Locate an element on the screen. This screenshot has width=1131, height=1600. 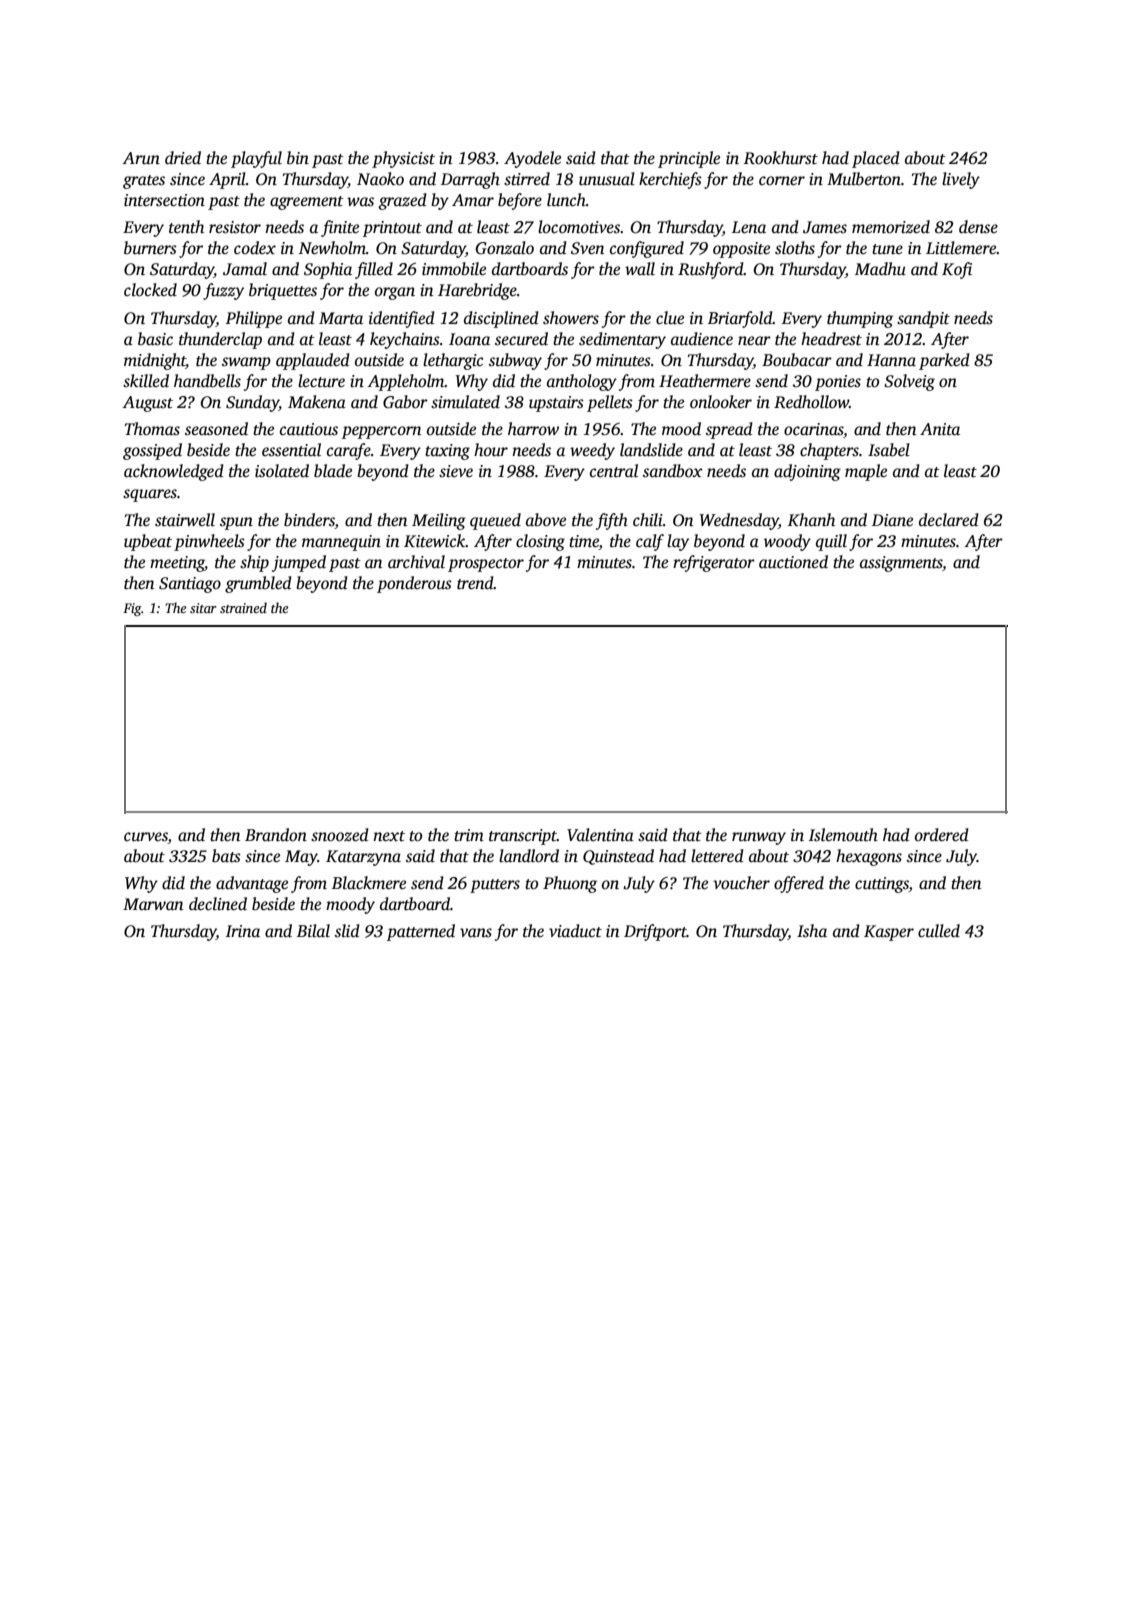
assignments is located at coordinates (901, 564).
